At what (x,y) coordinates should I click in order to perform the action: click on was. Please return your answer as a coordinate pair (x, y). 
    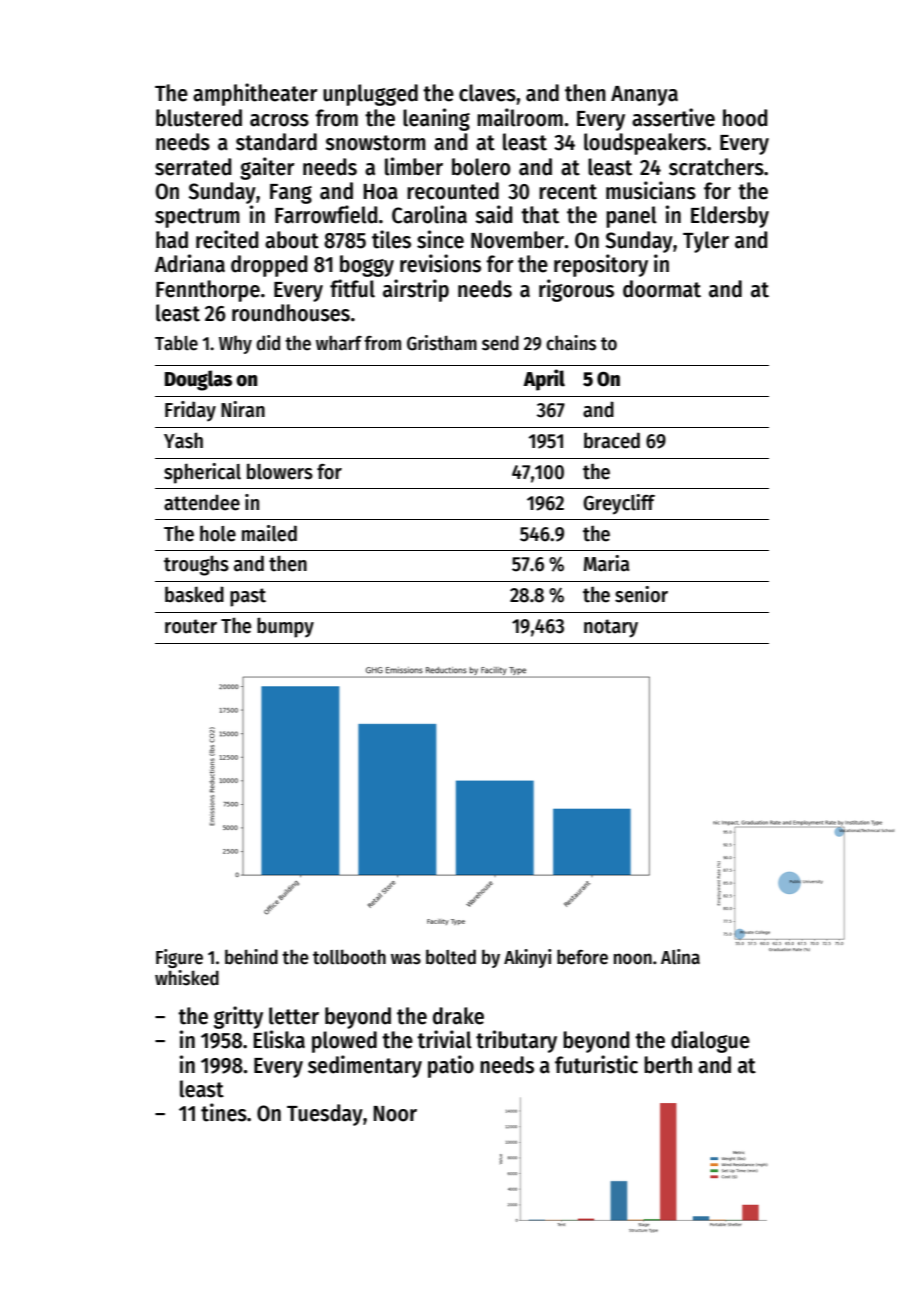
    Looking at the image, I should click on (406, 959).
